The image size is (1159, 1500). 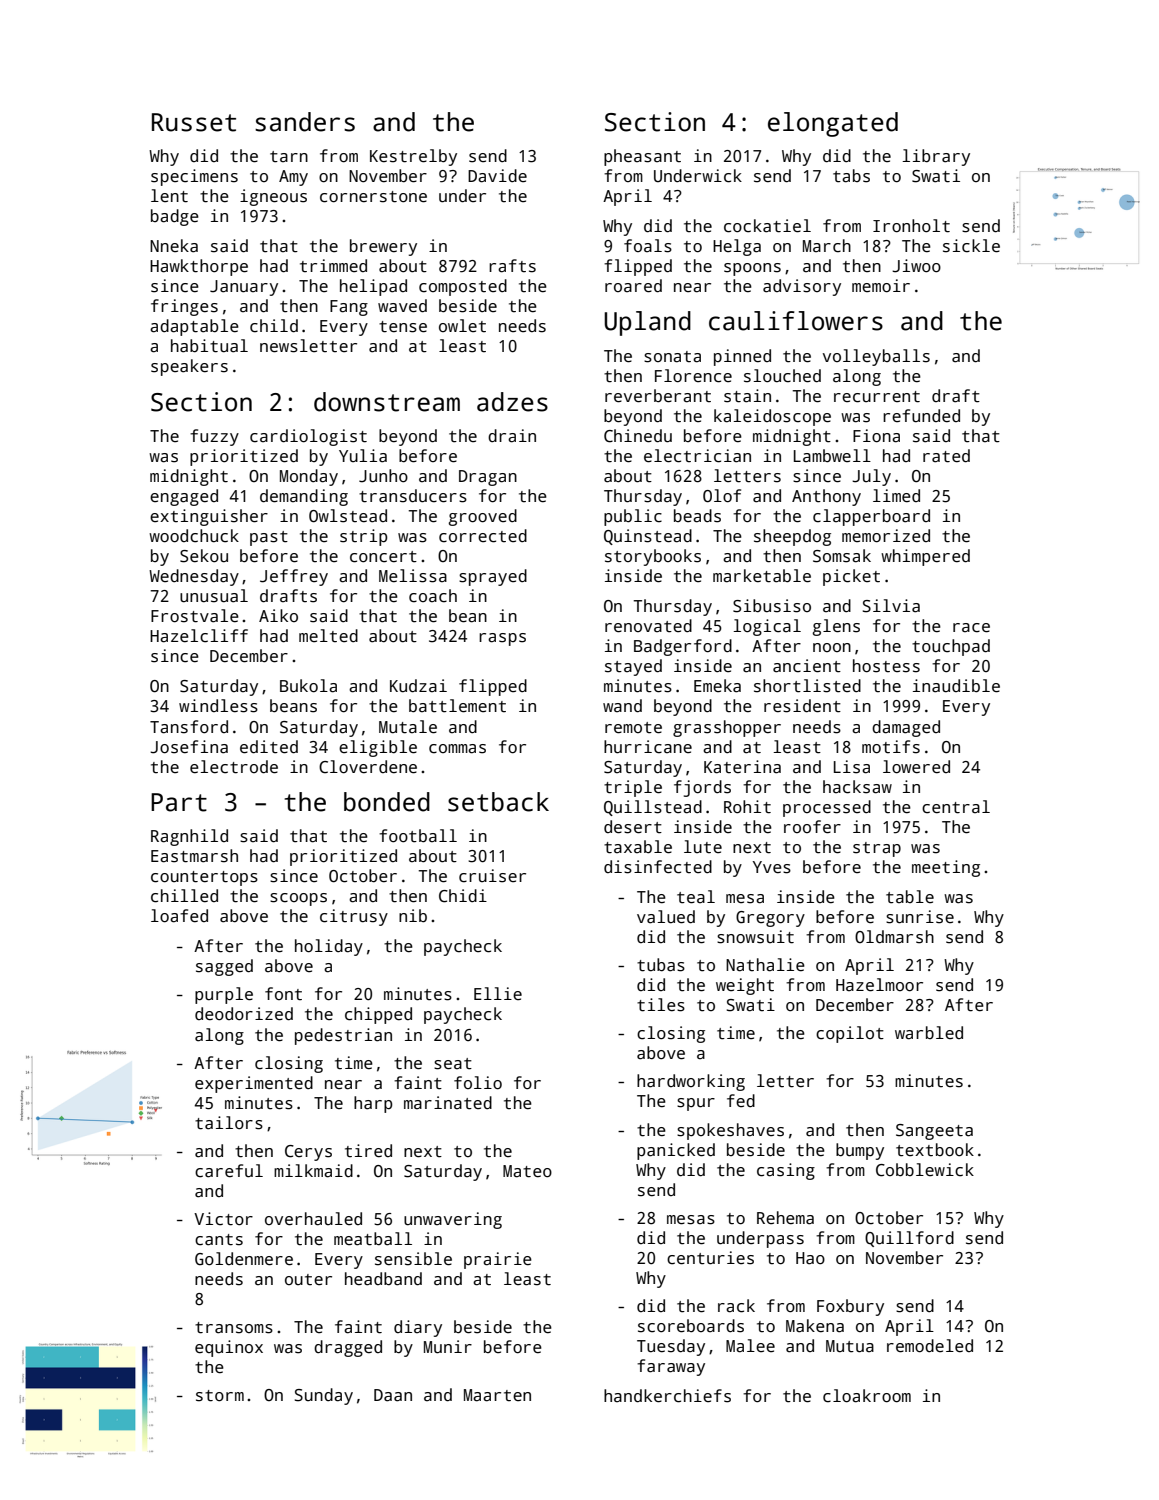 I want to click on cockatiel, so click(x=767, y=226).
